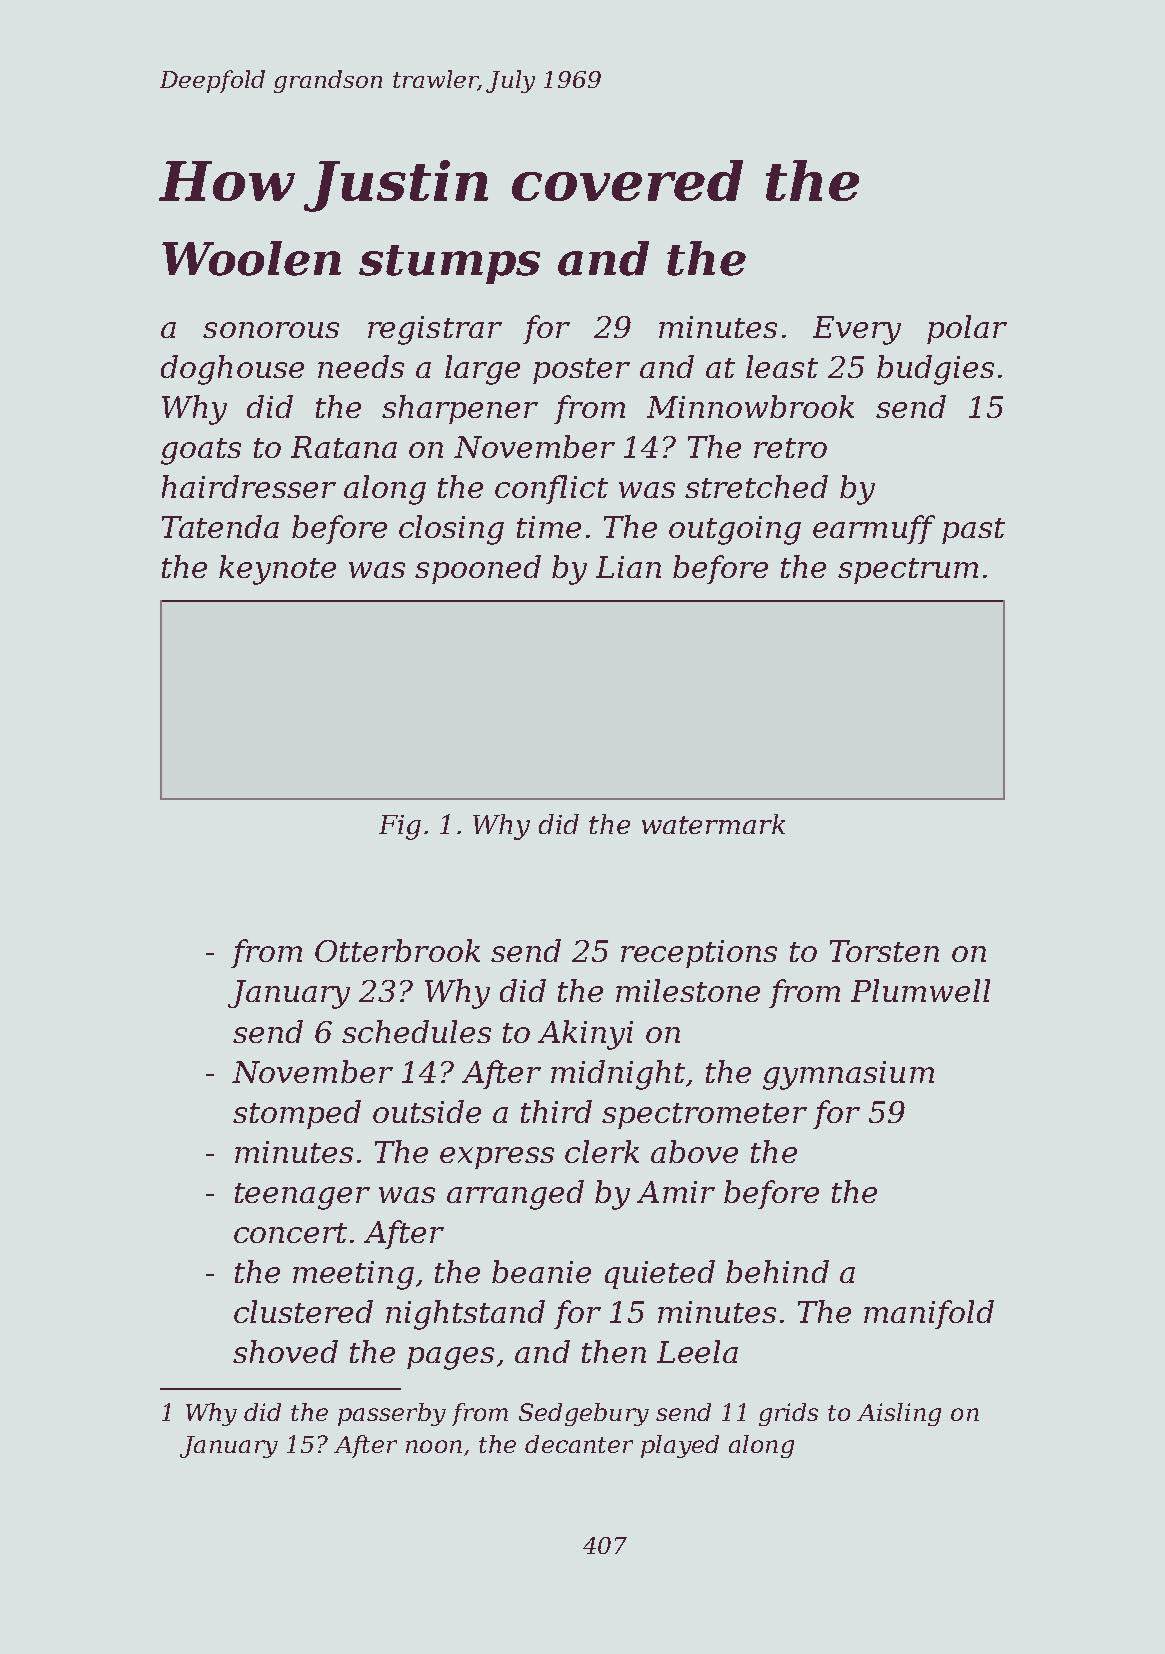 Image resolution: width=1165 pixels, height=1654 pixels. Describe the element at coordinates (277, 570) in the screenshot. I see `keynote` at that location.
